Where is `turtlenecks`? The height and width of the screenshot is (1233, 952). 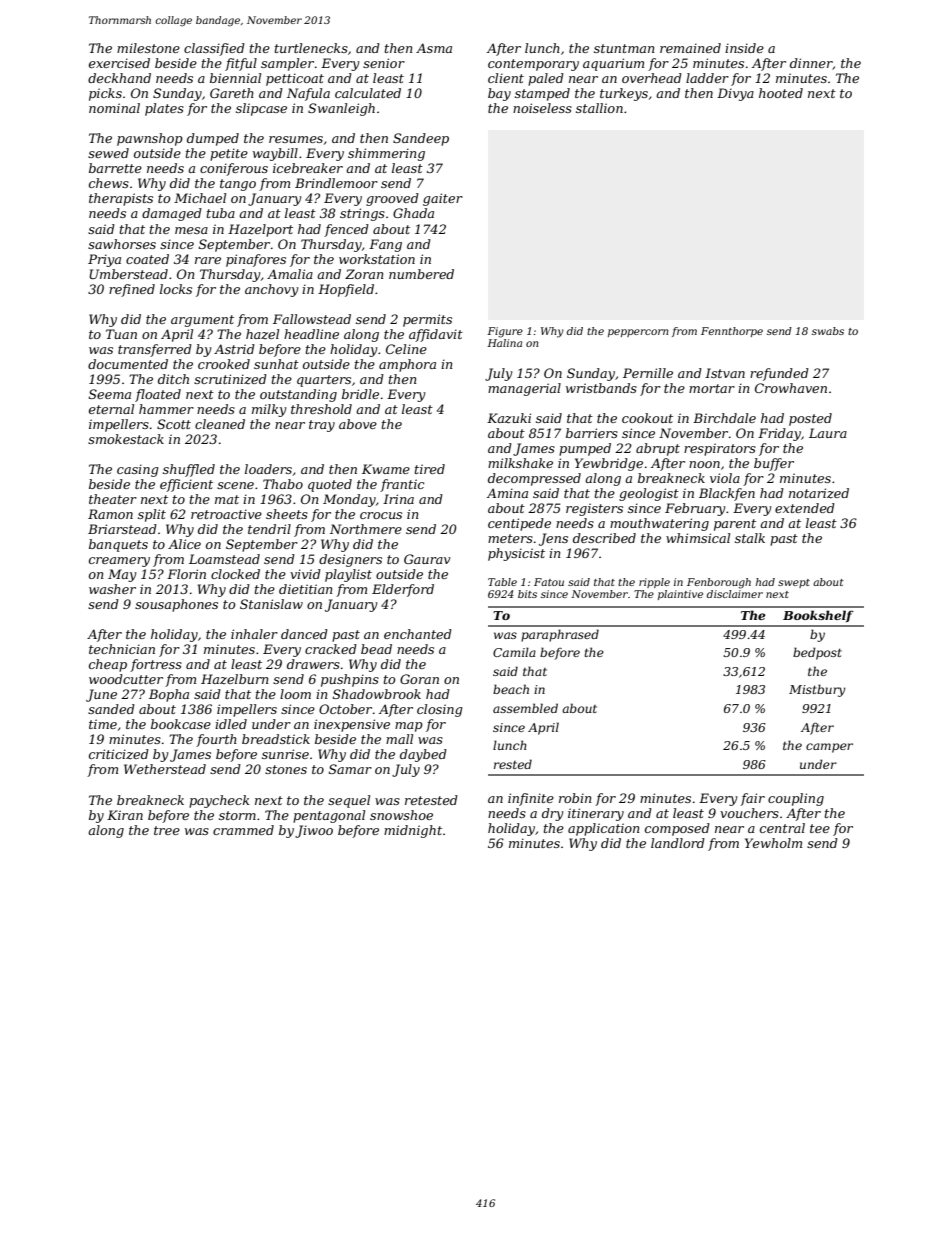 turtlenecks is located at coordinates (311, 48).
